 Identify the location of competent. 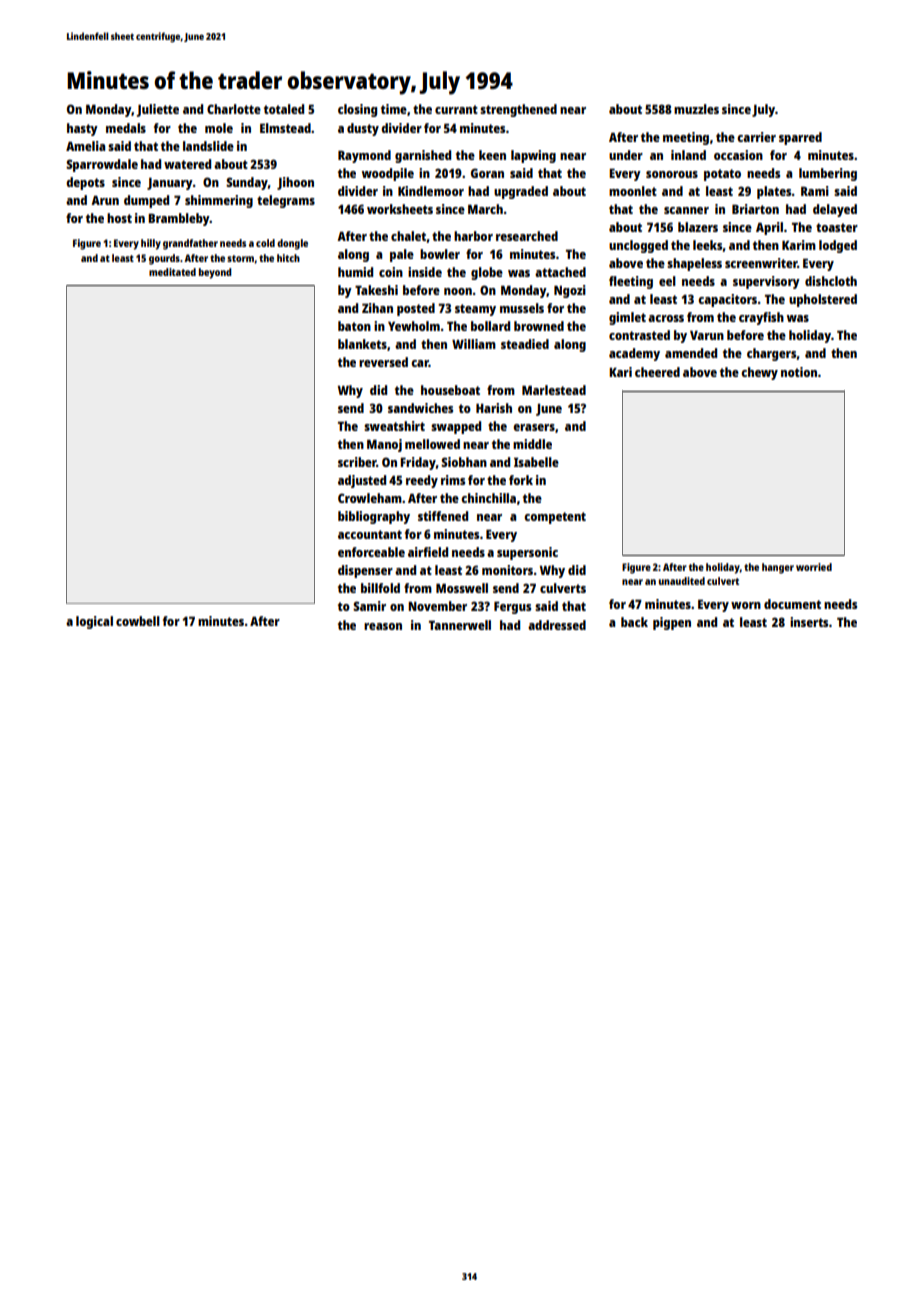
(555, 518).
